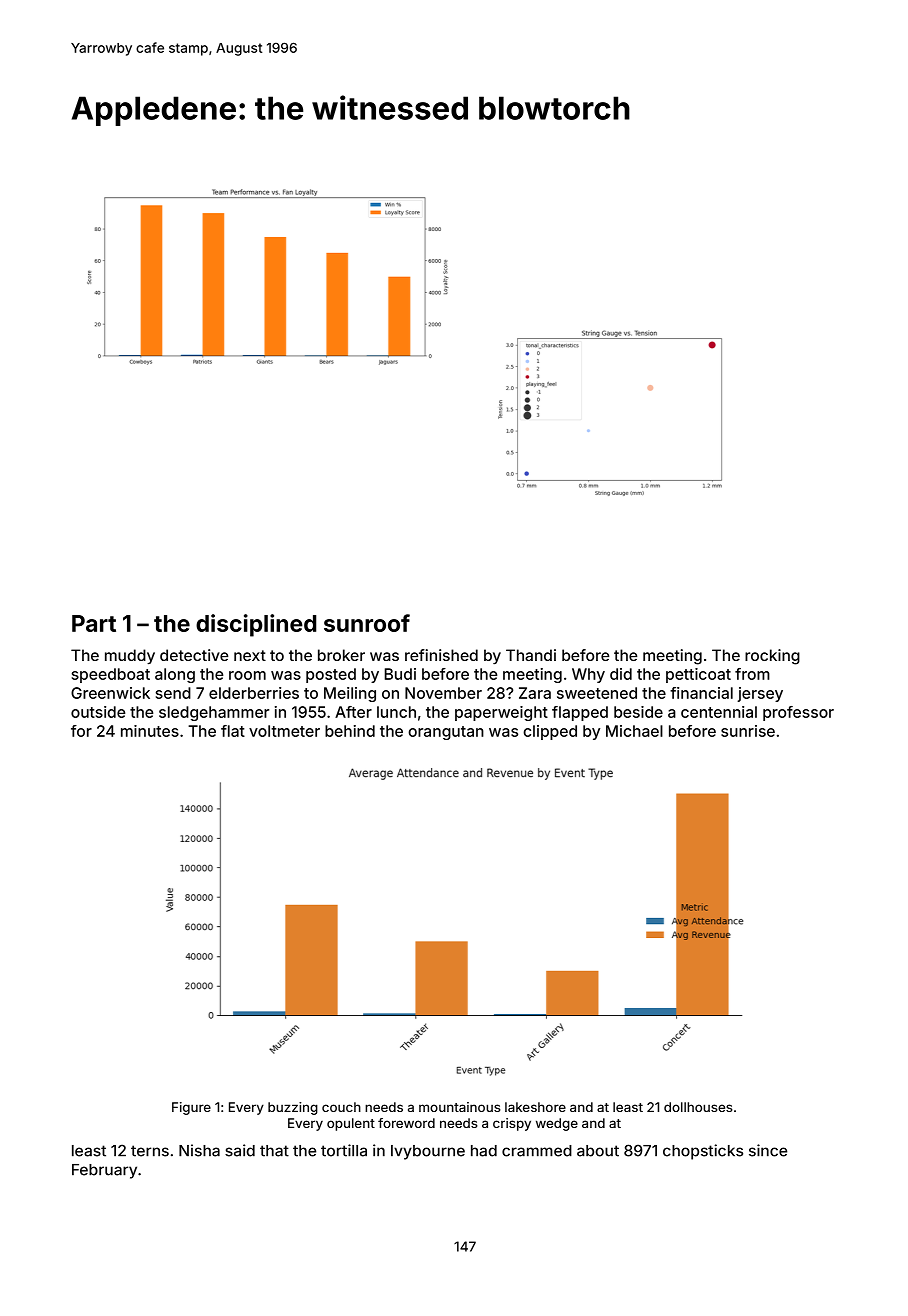 This page has height=1316, width=908. What do you see at coordinates (772, 657) in the page?
I see `rocking` at bounding box center [772, 657].
